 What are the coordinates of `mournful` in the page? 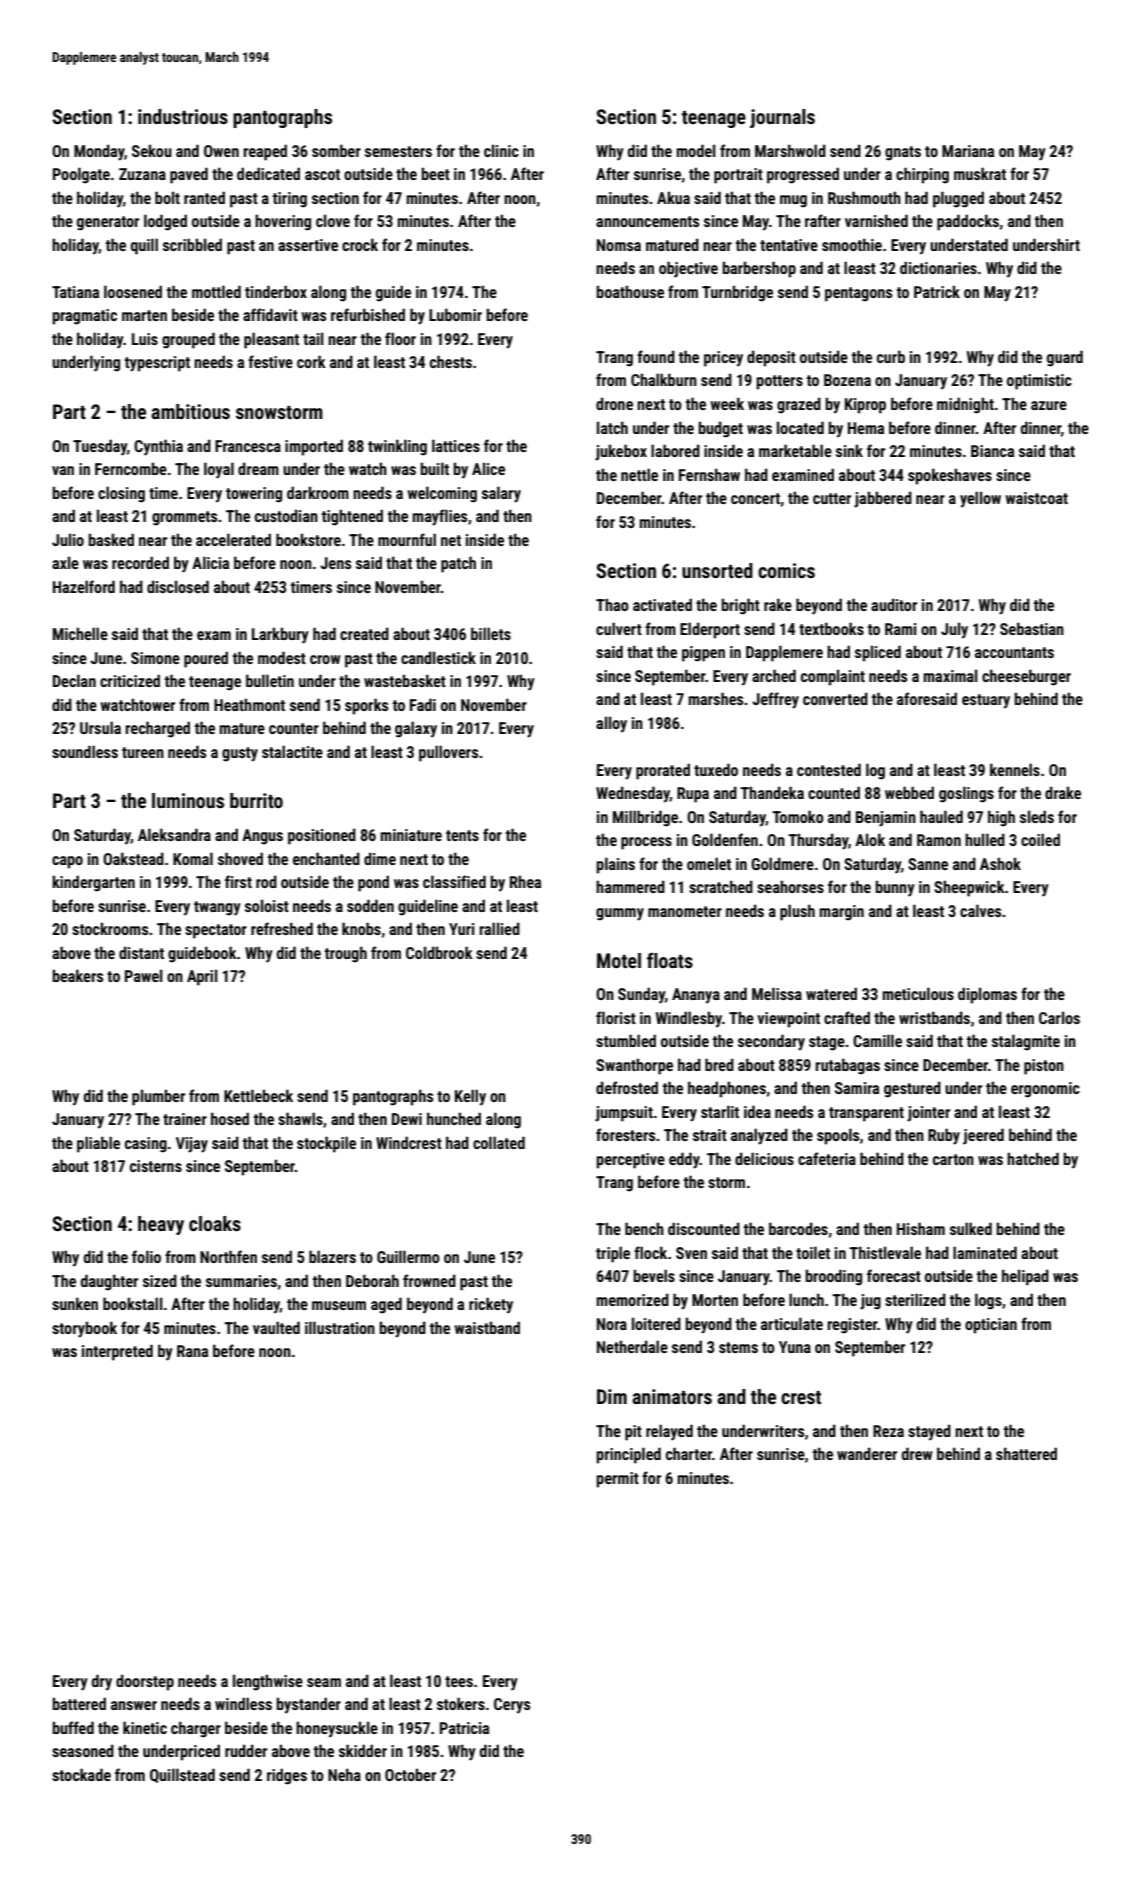 It's located at (407, 539).
